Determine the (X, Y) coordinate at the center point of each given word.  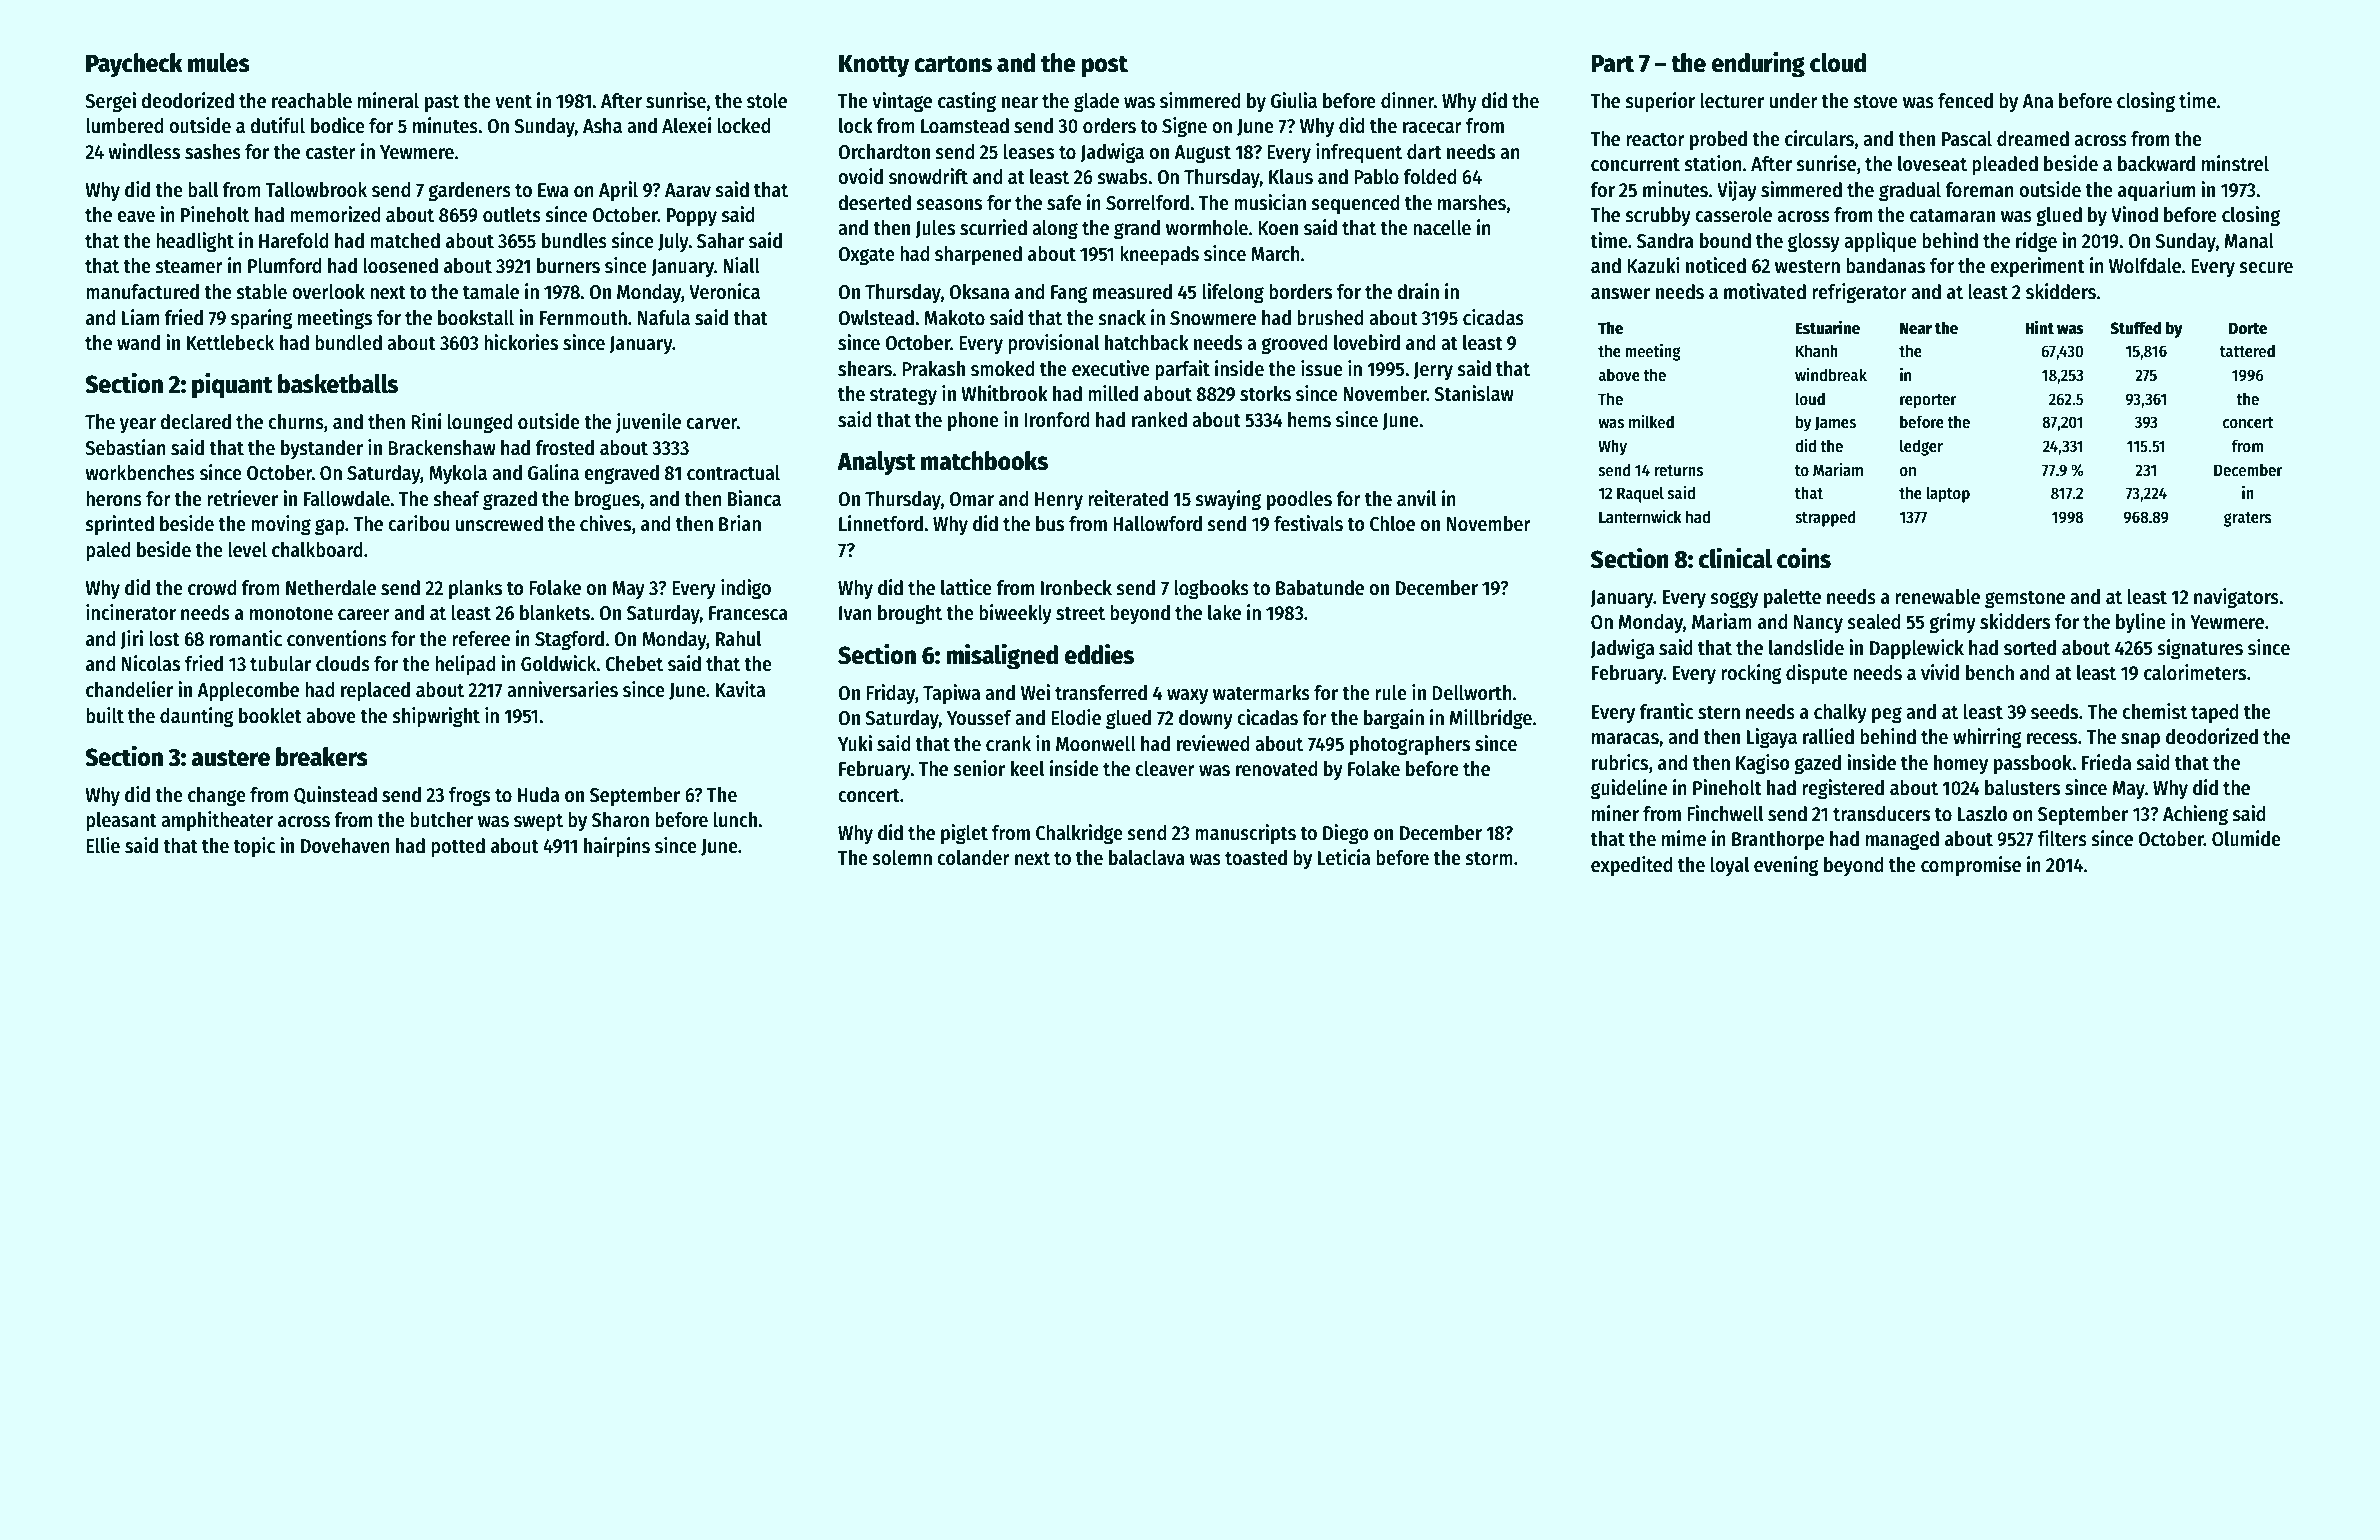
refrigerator (1859, 293)
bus (1050, 524)
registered (1843, 789)
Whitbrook (1004, 393)
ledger (1921, 447)
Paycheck (134, 65)
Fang (1069, 294)
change (217, 797)
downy (1206, 719)
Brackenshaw (442, 448)
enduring (1758, 65)
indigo (746, 589)
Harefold (294, 241)
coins (1804, 558)
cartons (953, 64)
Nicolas (151, 663)
